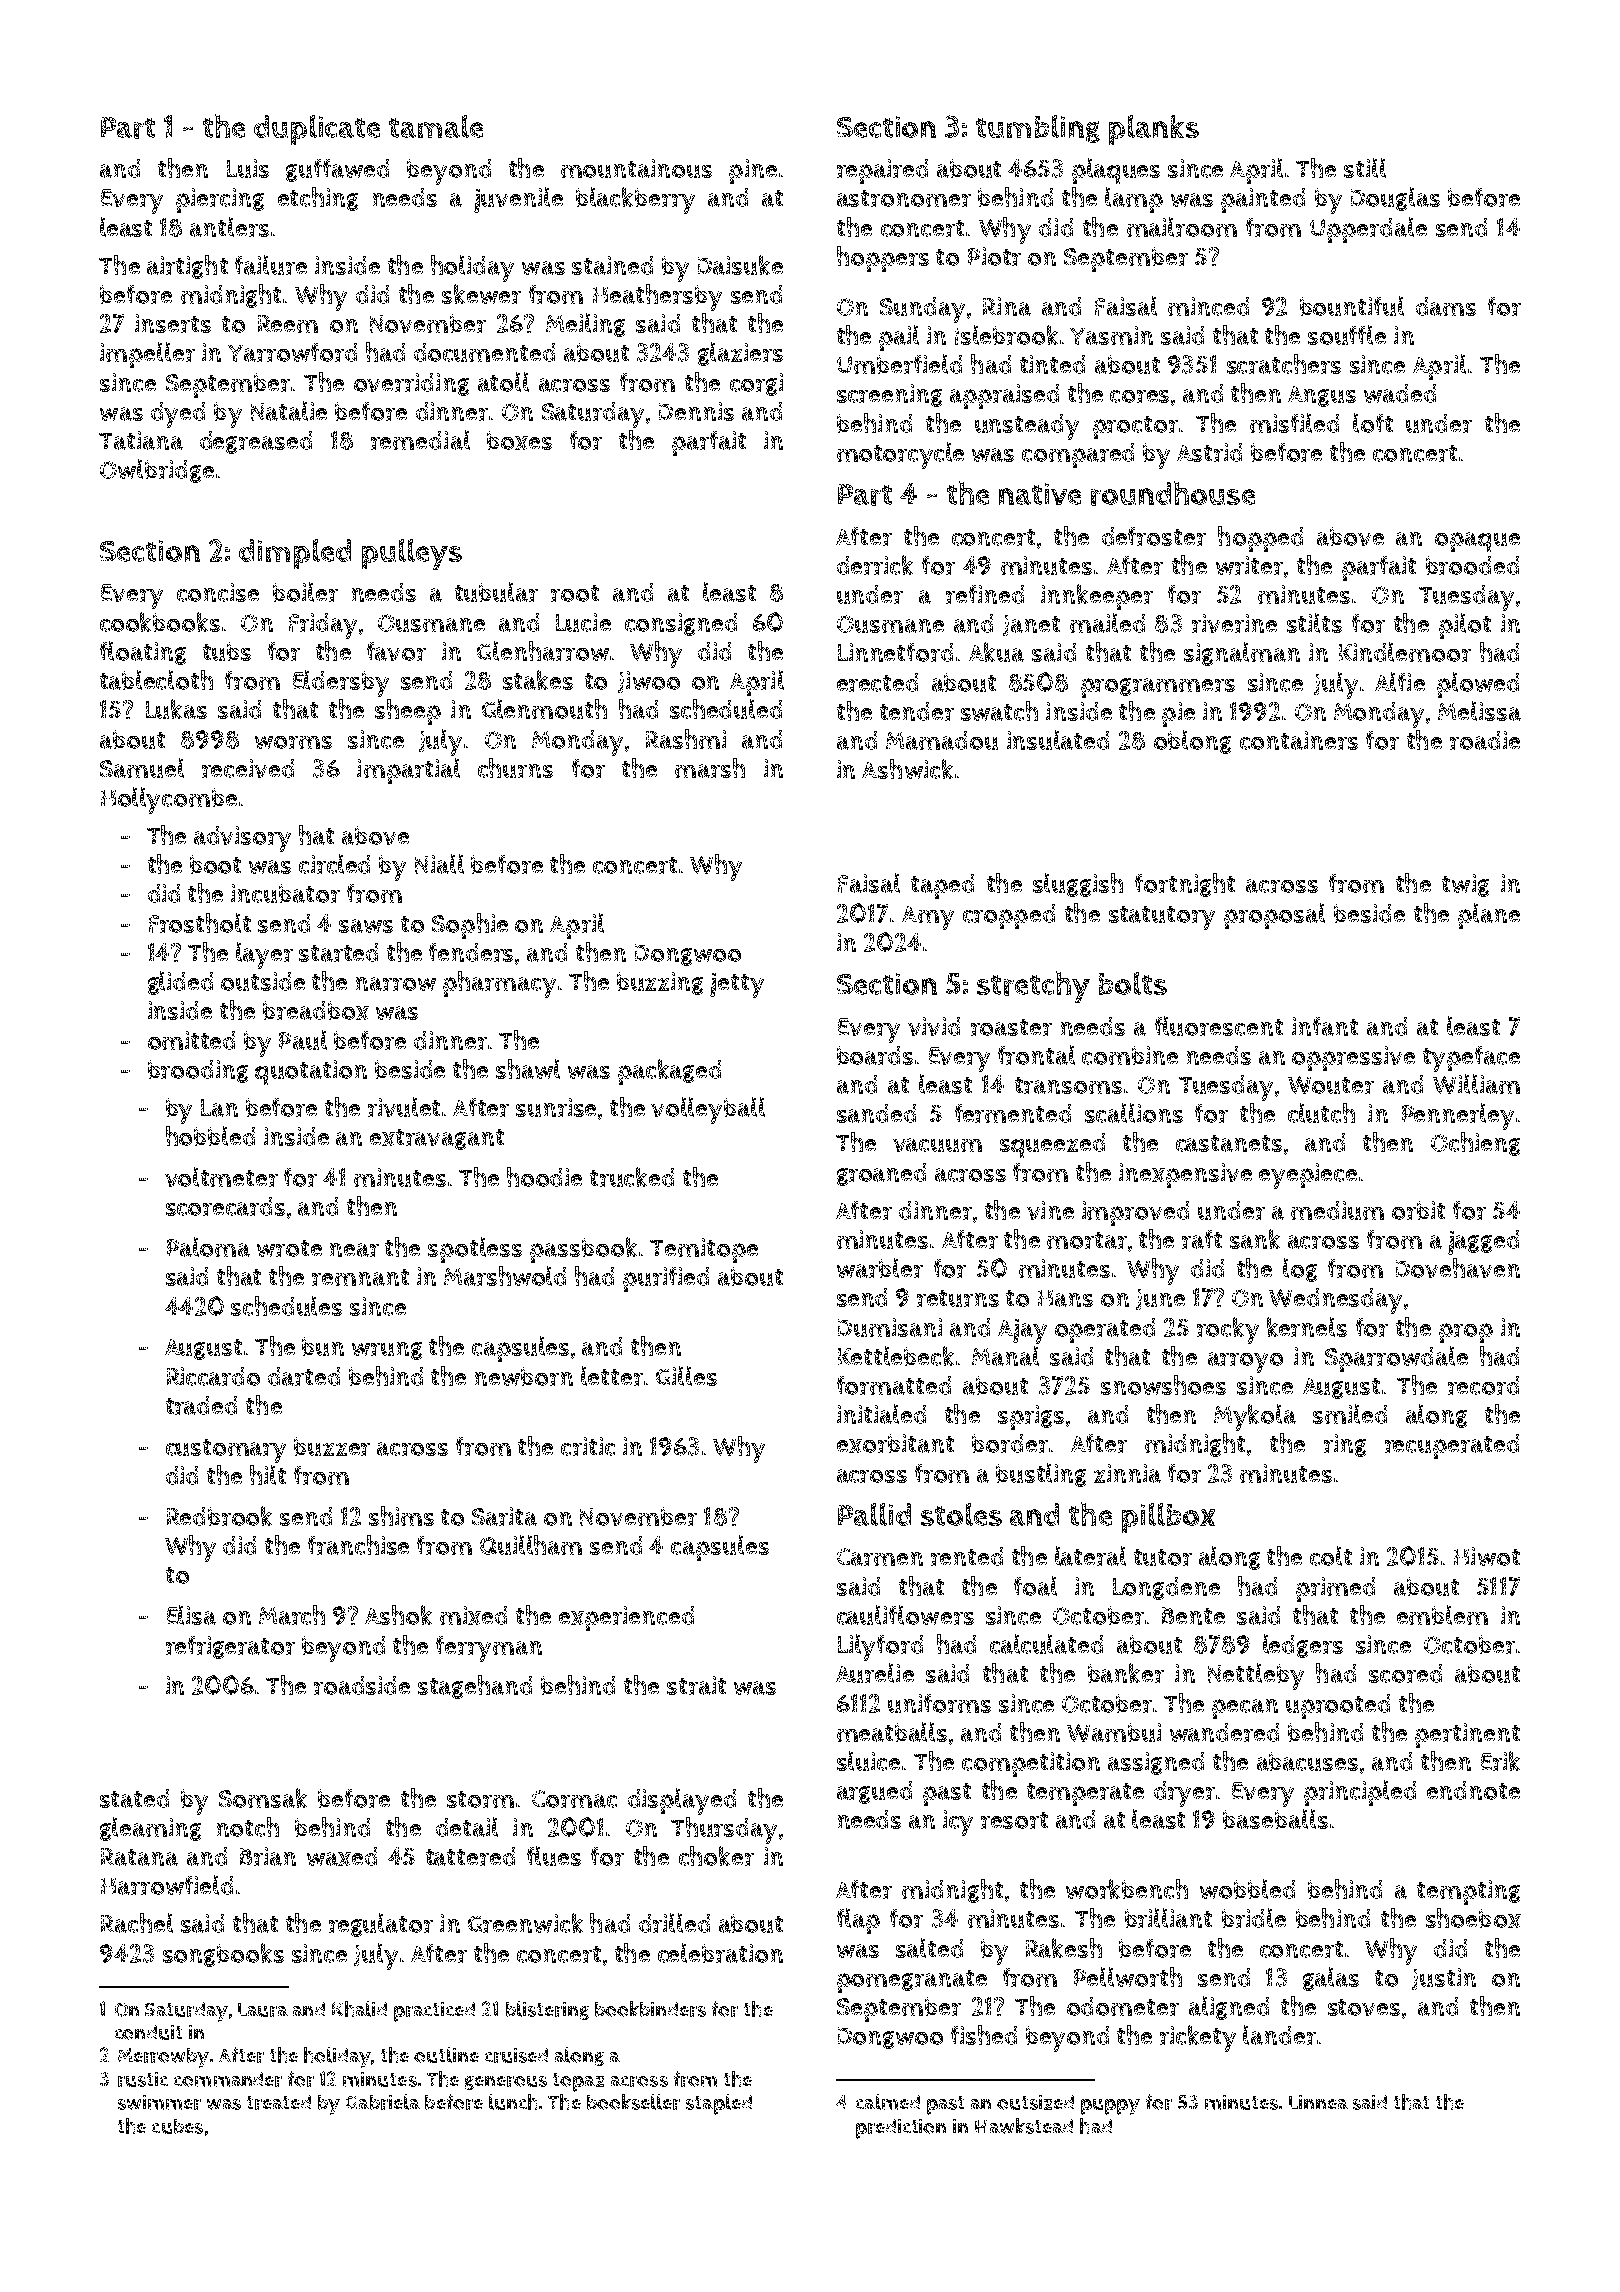 The image size is (1620, 2292). Describe the element at coordinates (1046, 1644) in the screenshot. I see `calculated` at that location.
